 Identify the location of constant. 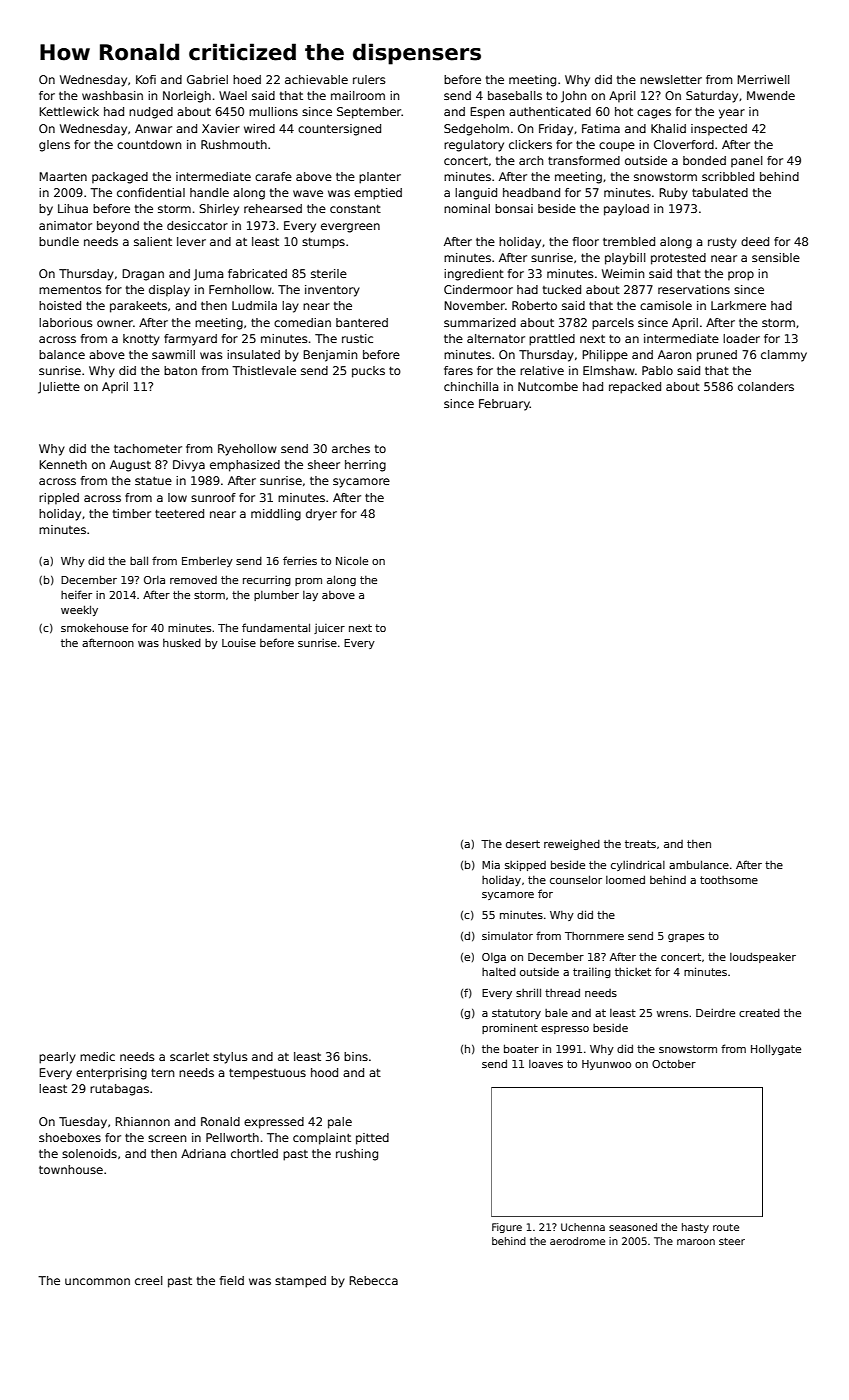
(355, 208).
